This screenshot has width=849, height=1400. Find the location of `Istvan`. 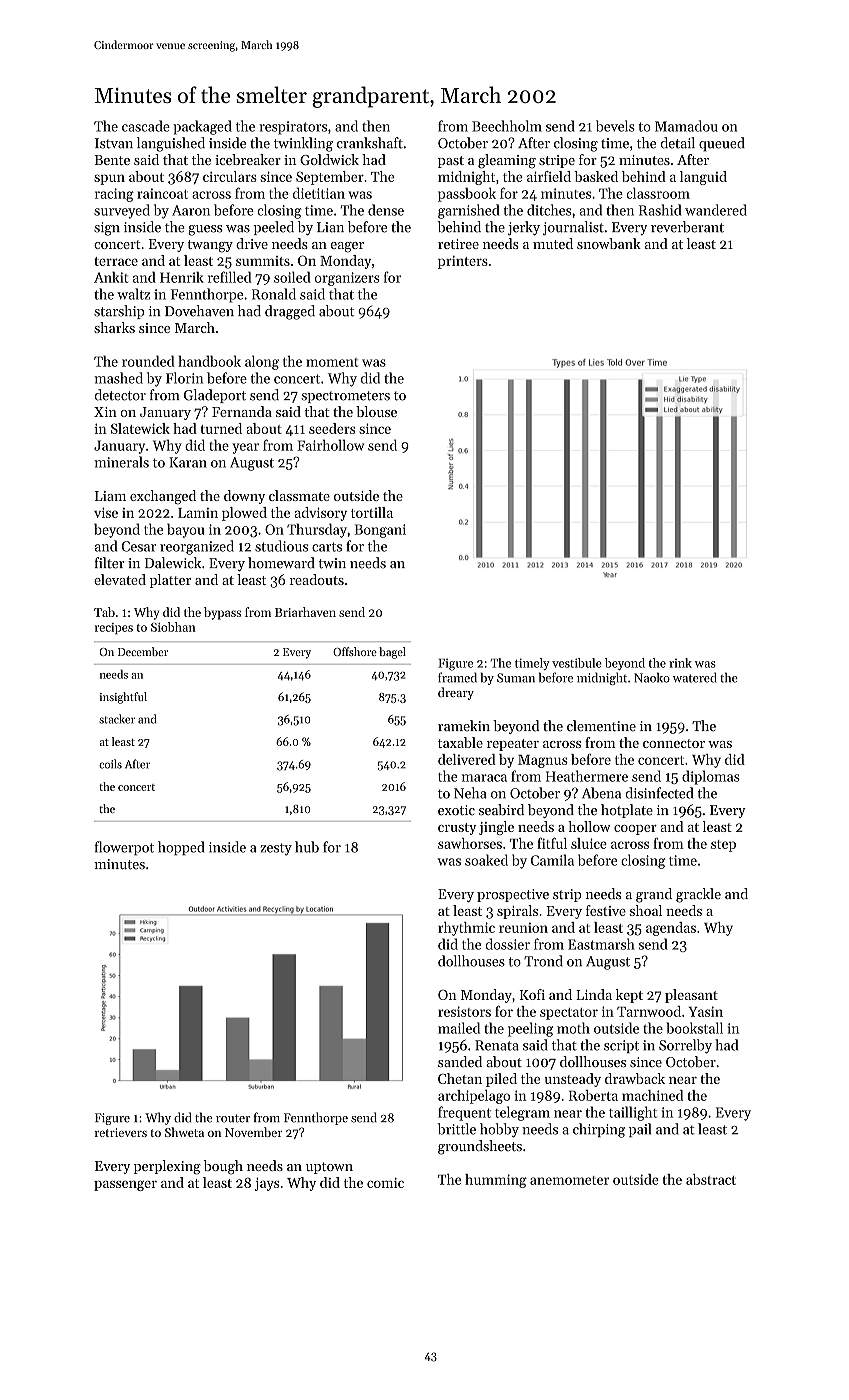

Istvan is located at coordinates (114, 143).
